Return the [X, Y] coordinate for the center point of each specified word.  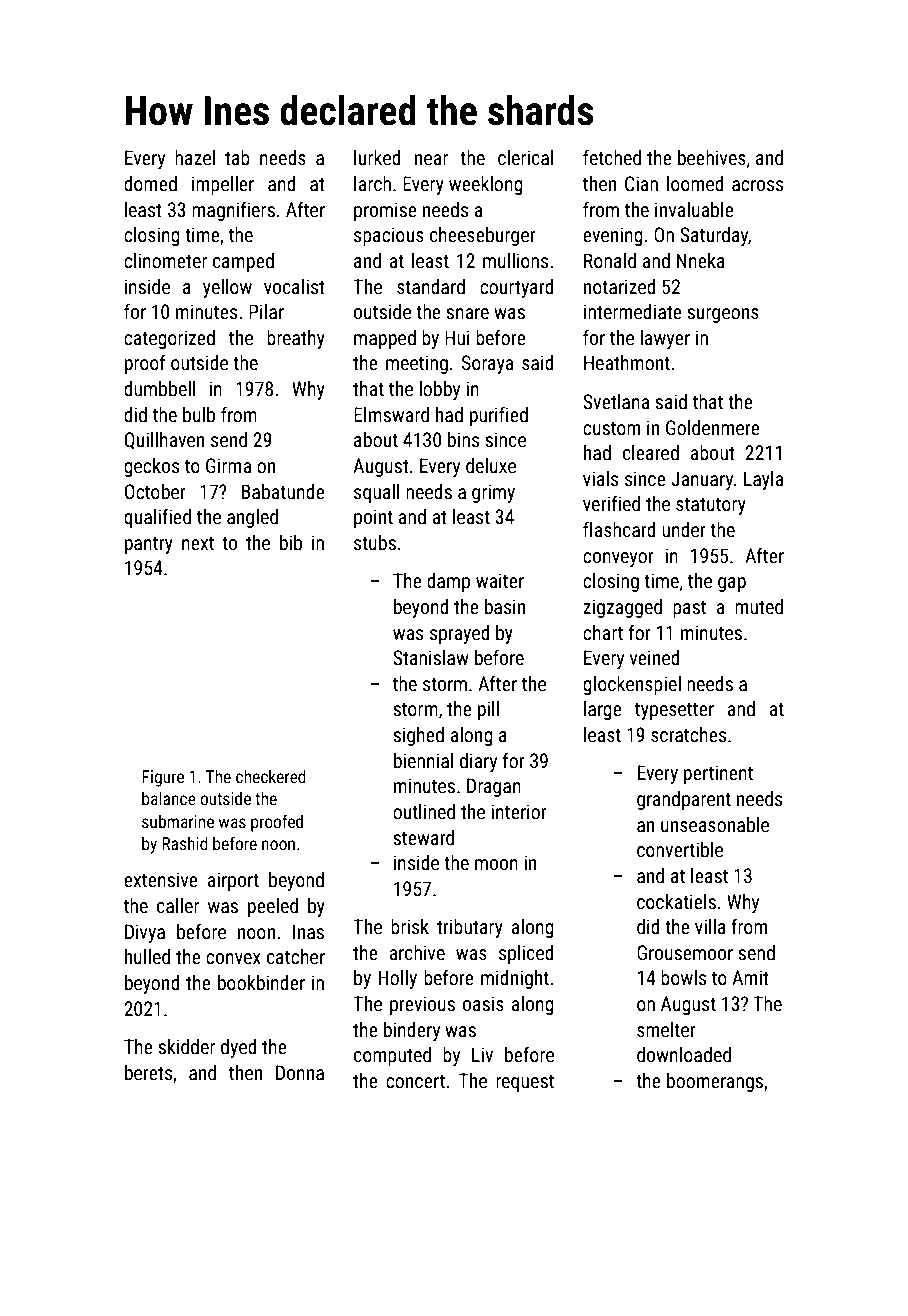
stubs [375, 542]
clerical [525, 157]
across [757, 185]
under [684, 529]
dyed [239, 1048]
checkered [271, 776]
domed [150, 183]
